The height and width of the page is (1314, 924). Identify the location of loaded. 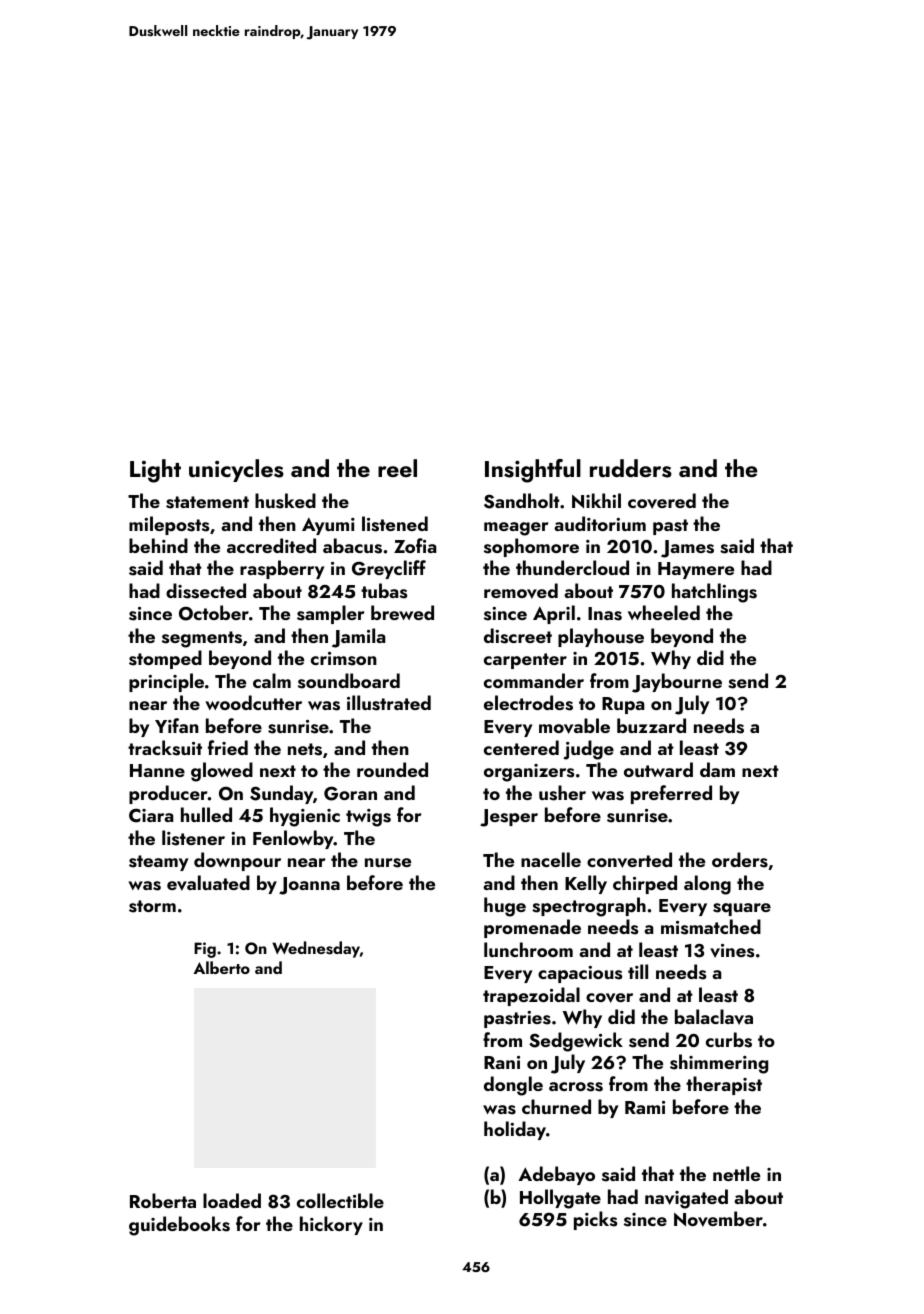
(232, 1200).
